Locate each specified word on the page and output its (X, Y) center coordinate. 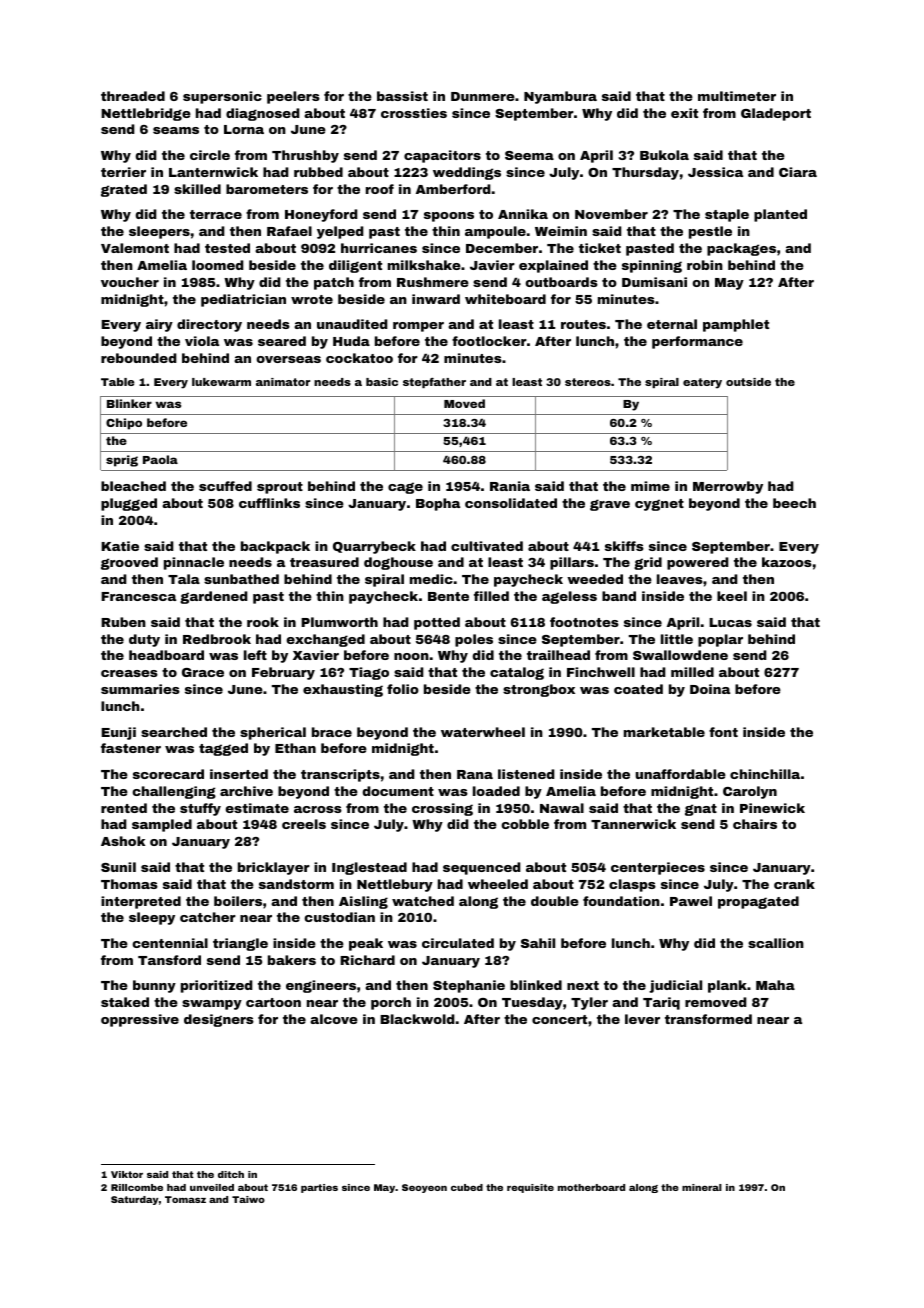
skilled (197, 189)
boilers (238, 901)
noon (411, 656)
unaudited (352, 324)
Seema (529, 155)
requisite (530, 1188)
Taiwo (248, 1199)
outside (748, 382)
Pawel (691, 901)
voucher (130, 282)
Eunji (119, 733)
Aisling (363, 902)
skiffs (624, 546)
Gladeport (776, 114)
